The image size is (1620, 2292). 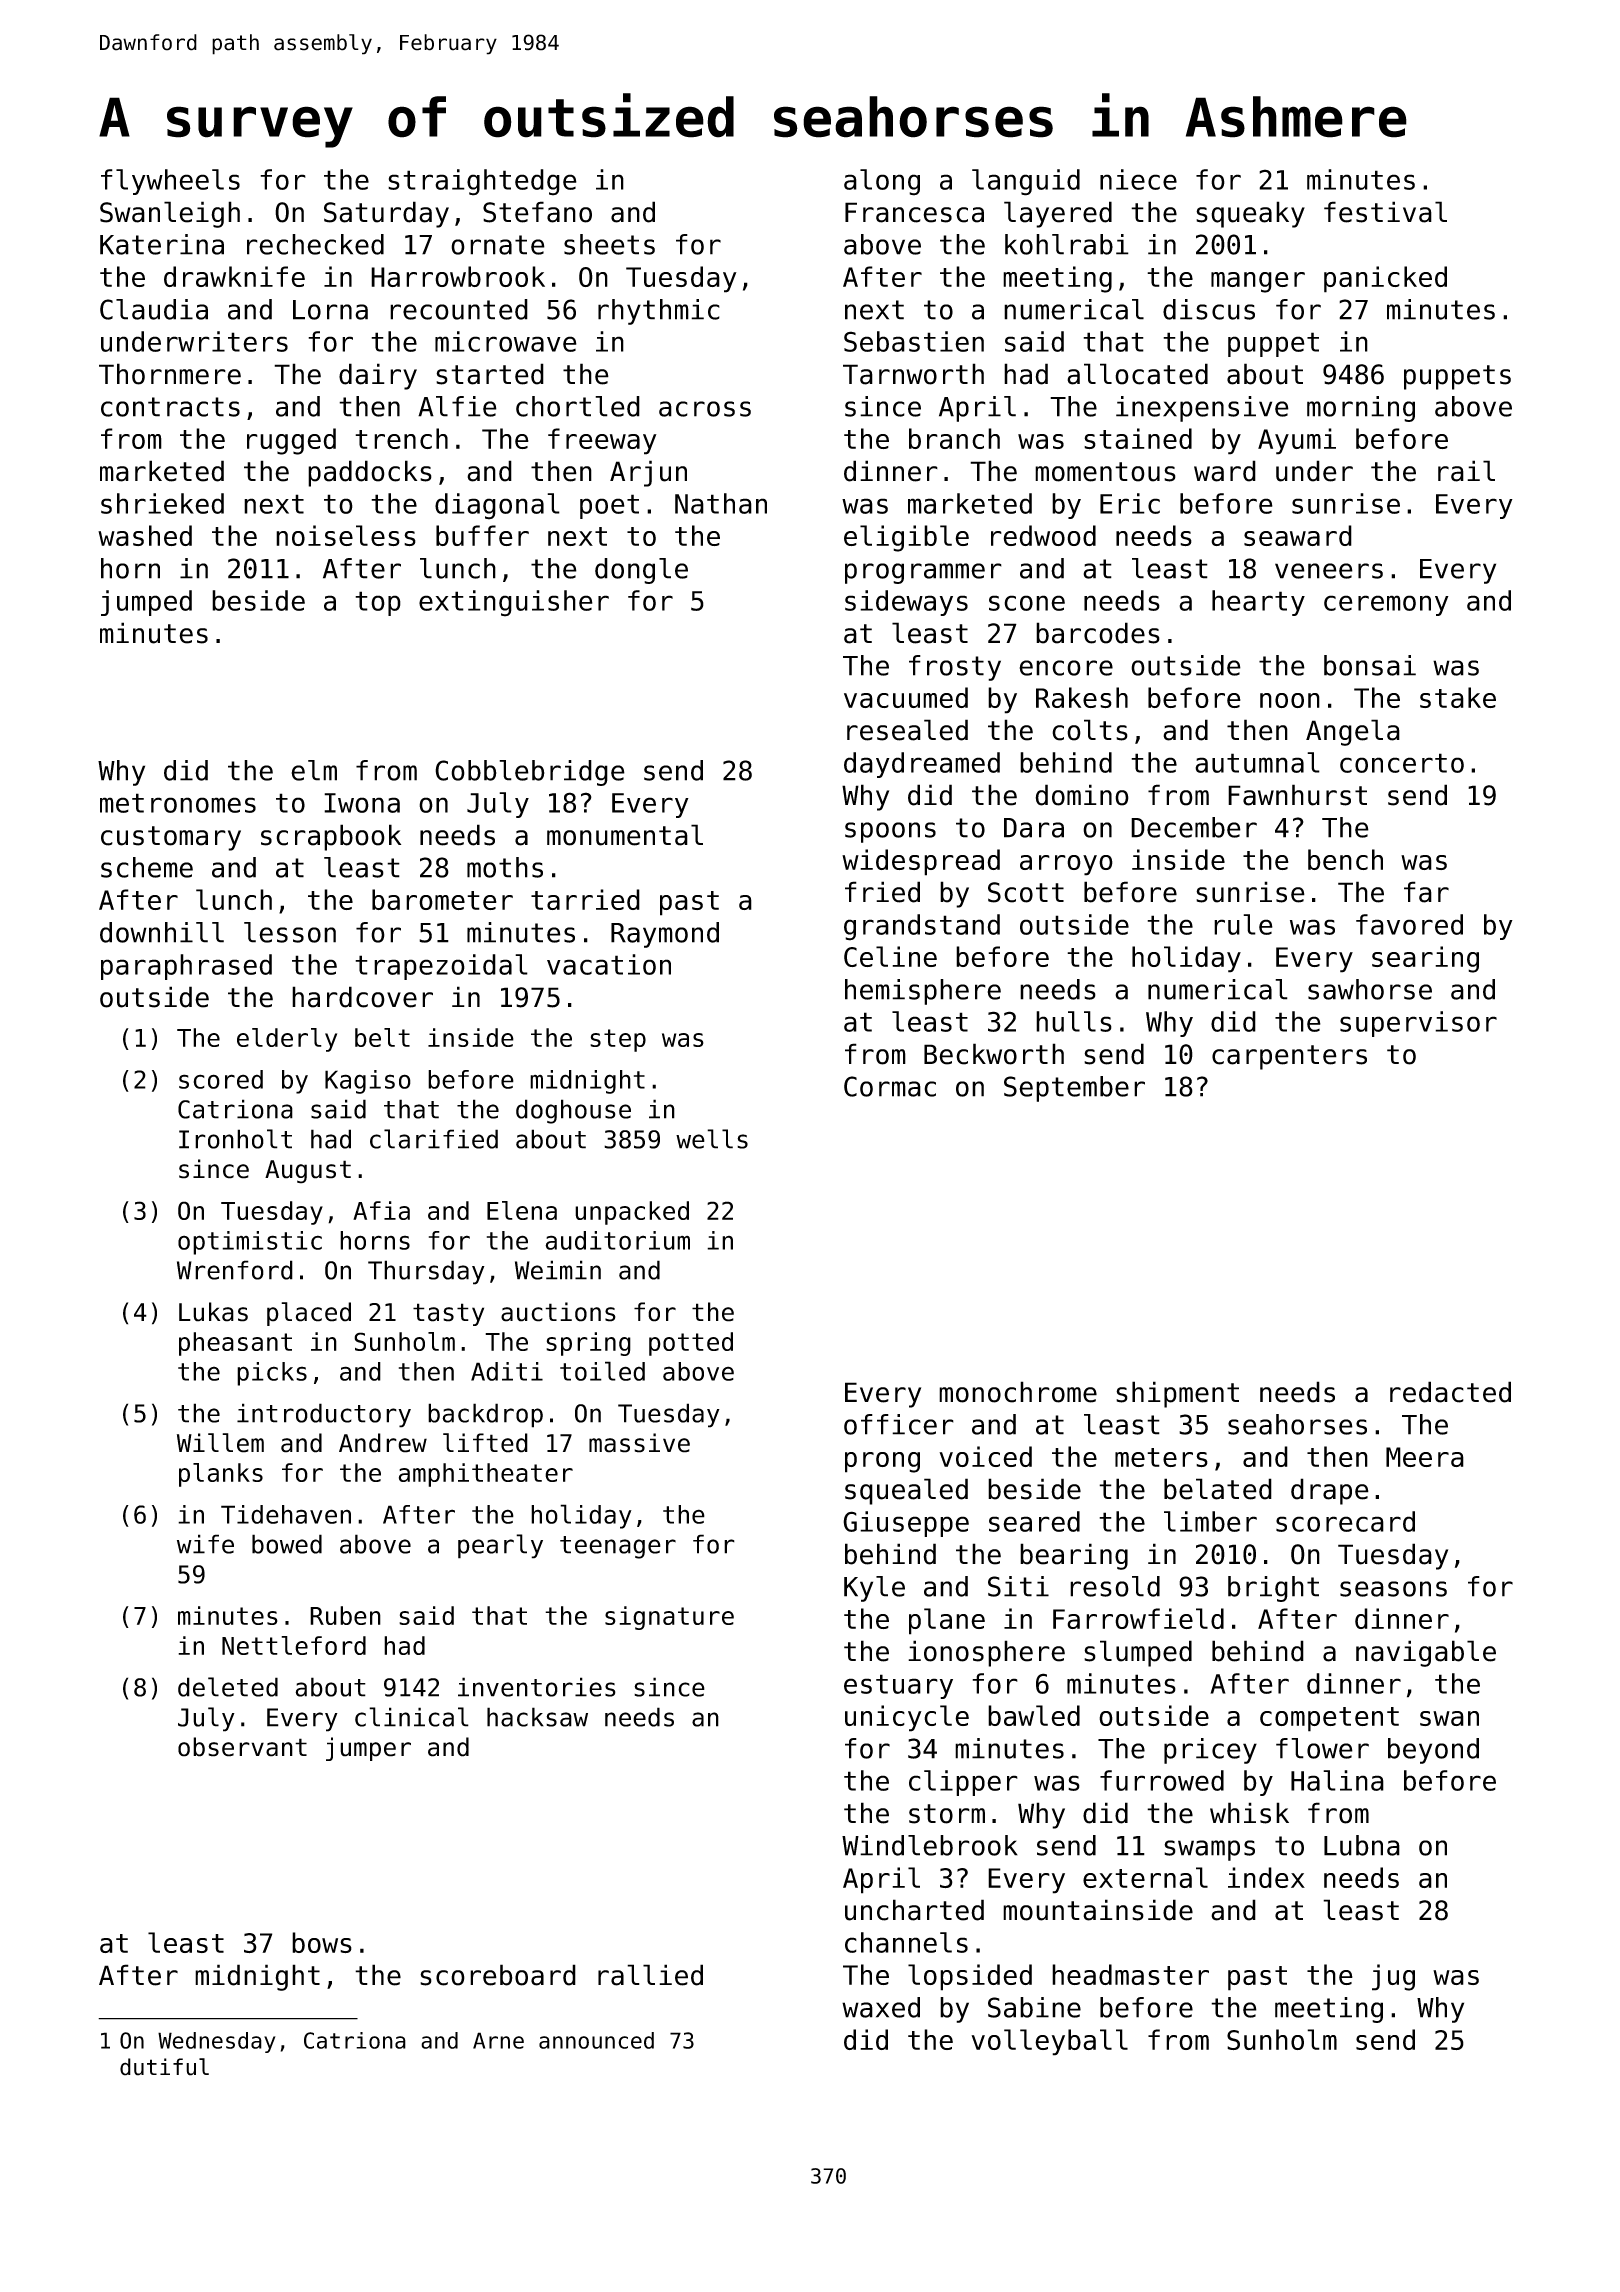 I want to click on flywheels, so click(x=170, y=182).
